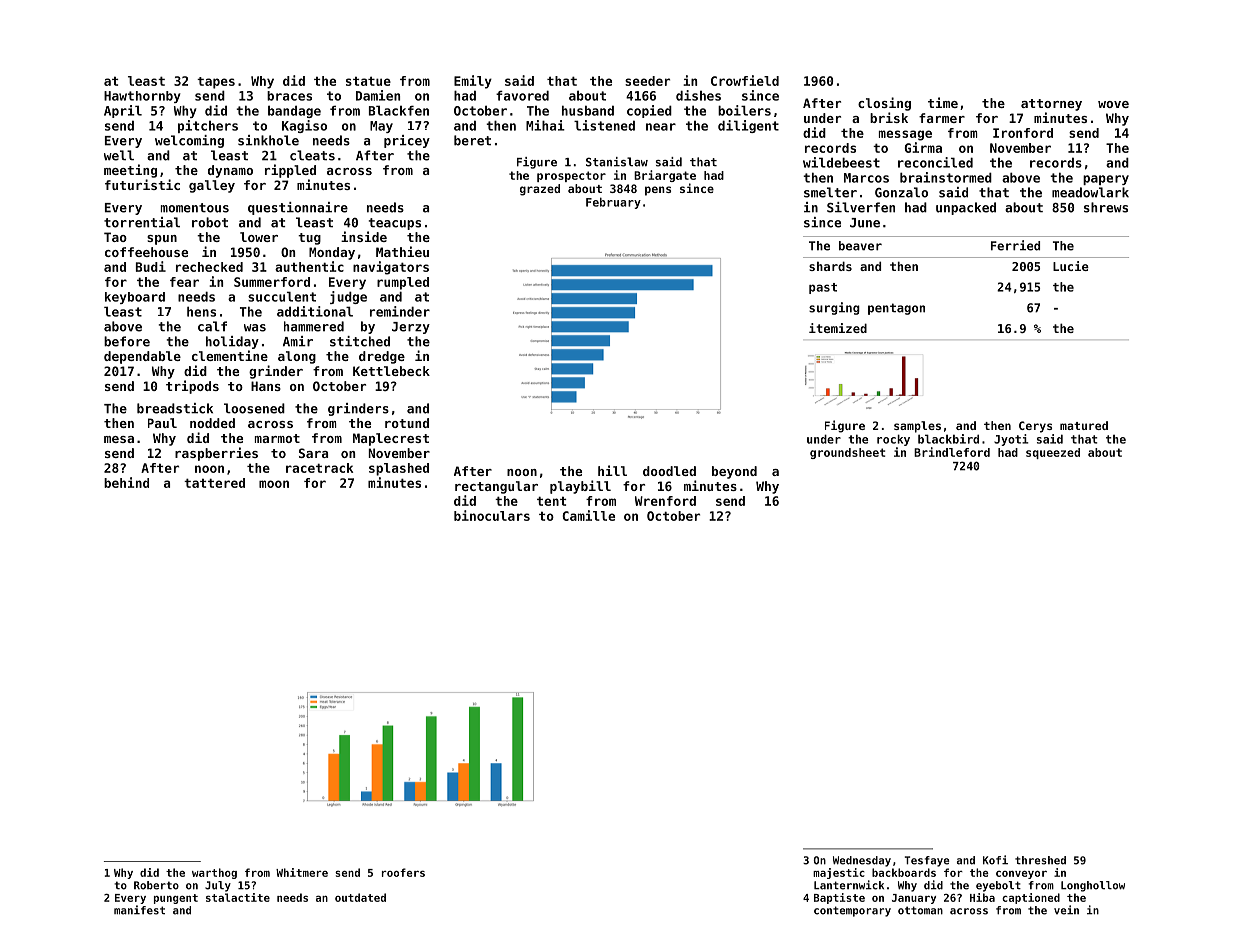 The height and width of the image is (952, 1233). What do you see at coordinates (214, 873) in the image?
I see `warthog` at bounding box center [214, 873].
